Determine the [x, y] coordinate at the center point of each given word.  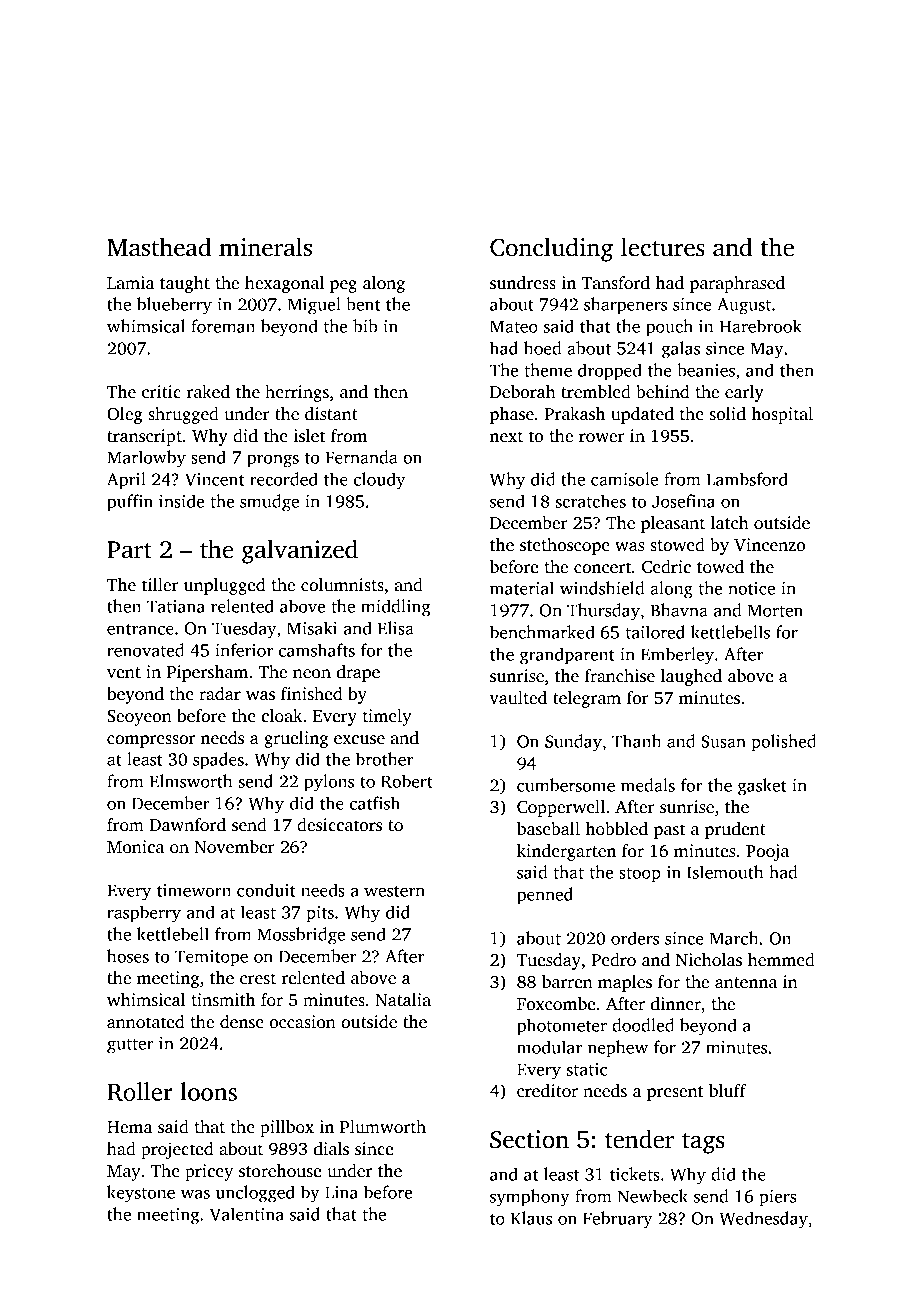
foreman [223, 326]
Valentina [247, 1214]
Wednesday [763, 1220]
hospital [782, 415]
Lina [341, 1192]
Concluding [551, 249]
